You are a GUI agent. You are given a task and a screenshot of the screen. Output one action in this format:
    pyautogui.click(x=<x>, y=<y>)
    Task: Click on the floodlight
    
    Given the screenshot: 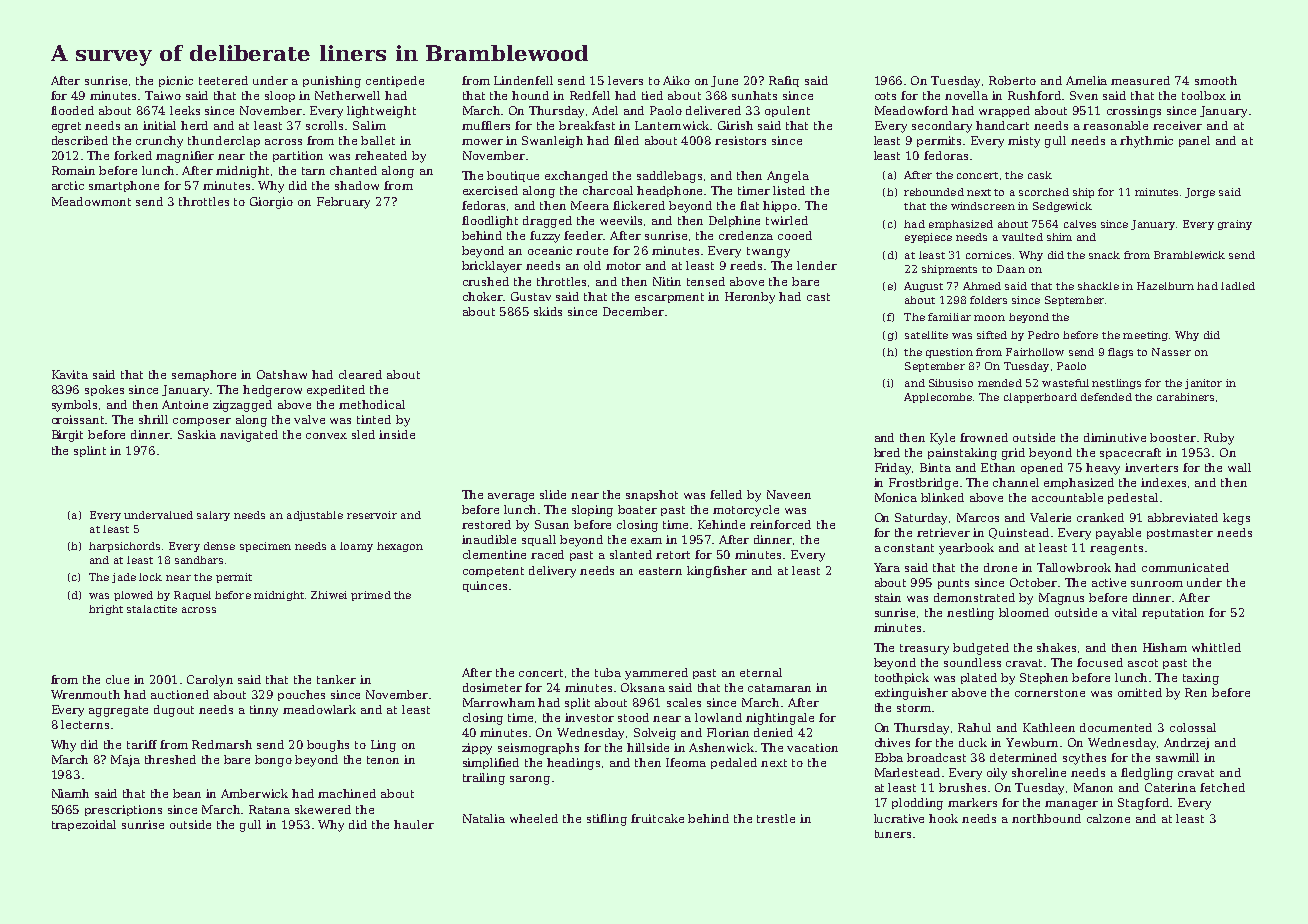 What is the action you would take?
    pyautogui.click(x=490, y=222)
